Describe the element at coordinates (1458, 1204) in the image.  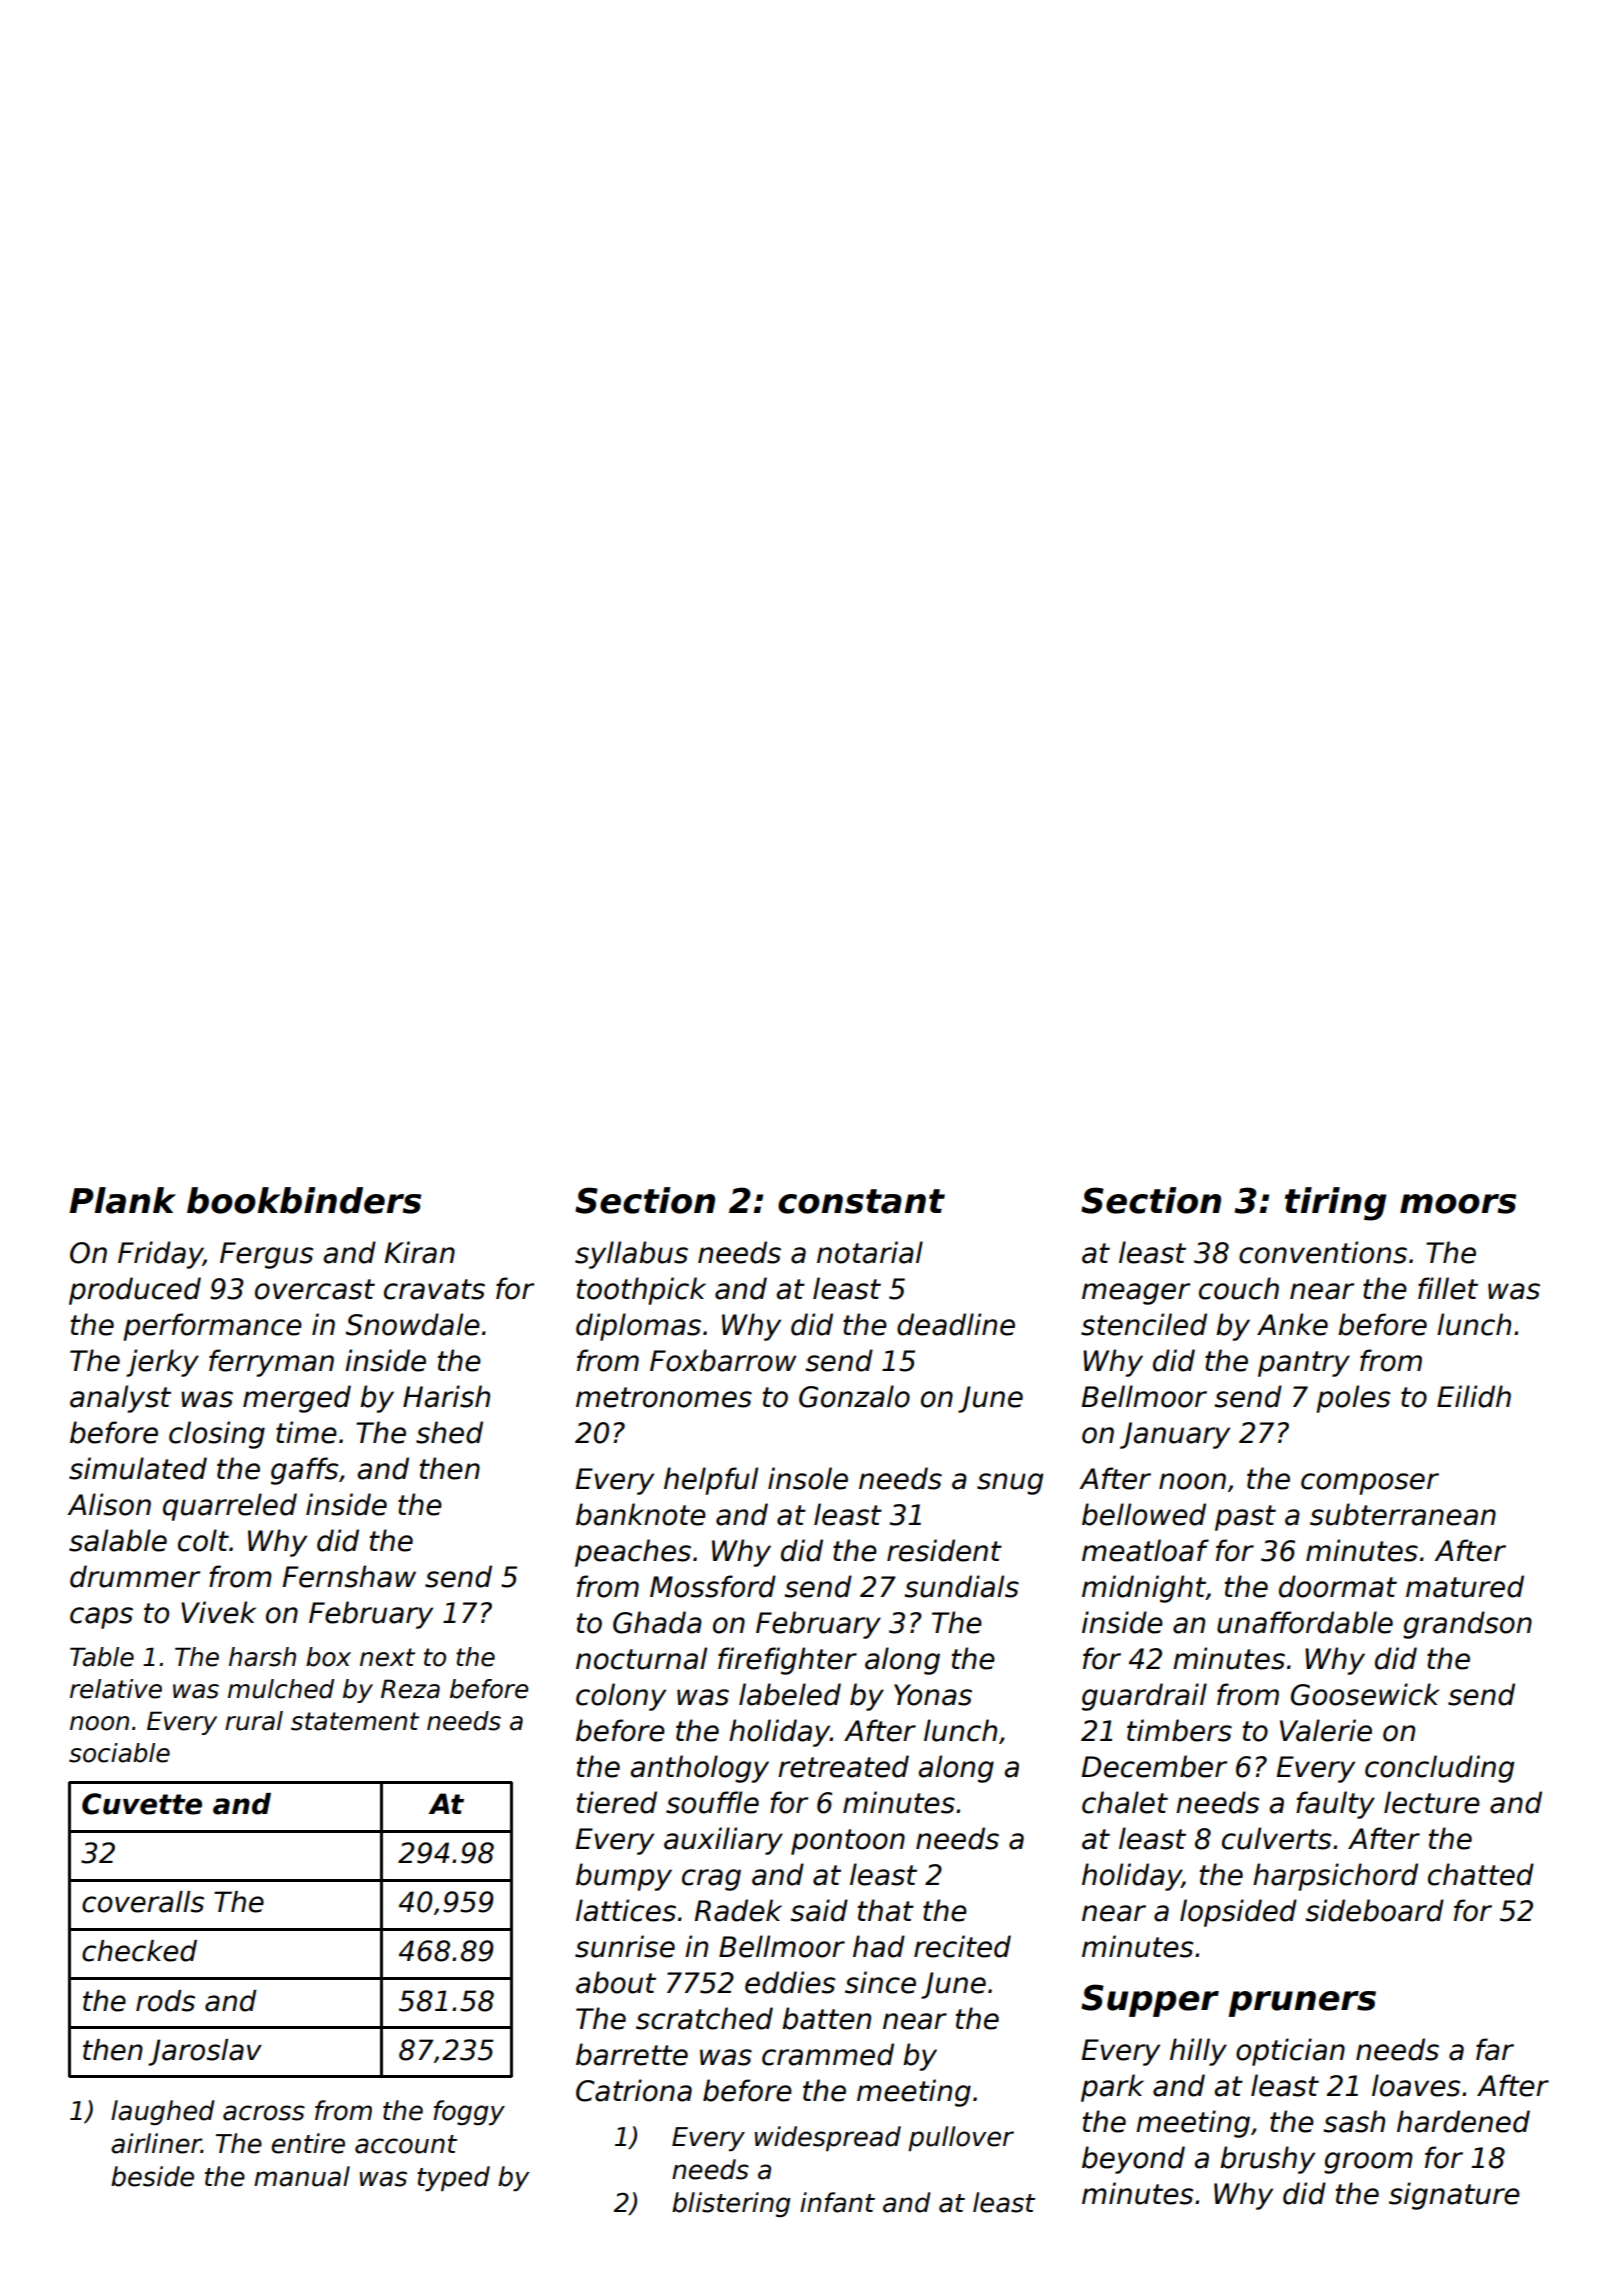
I see `moors` at that location.
